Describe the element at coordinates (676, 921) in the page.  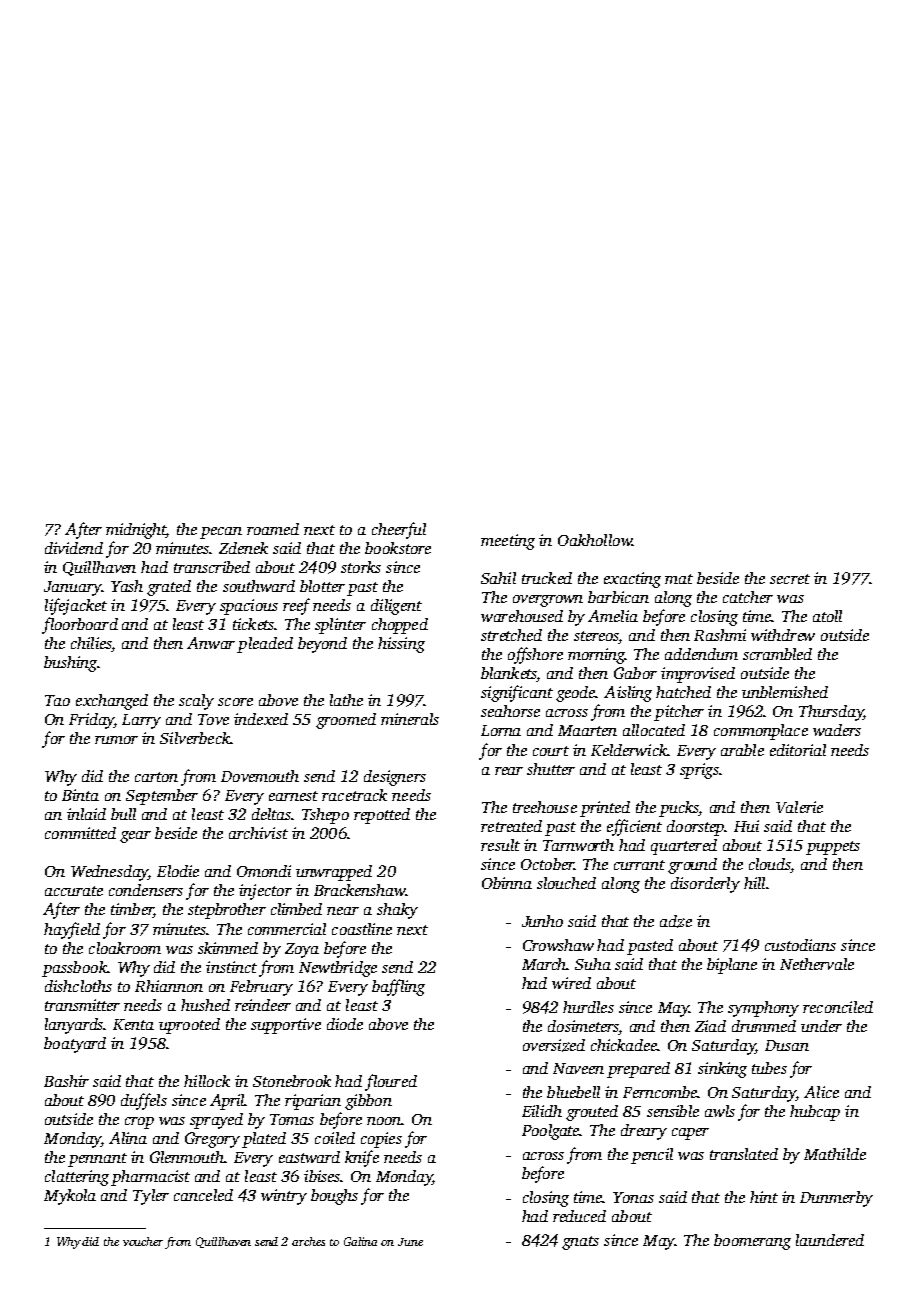
I see `adze` at that location.
